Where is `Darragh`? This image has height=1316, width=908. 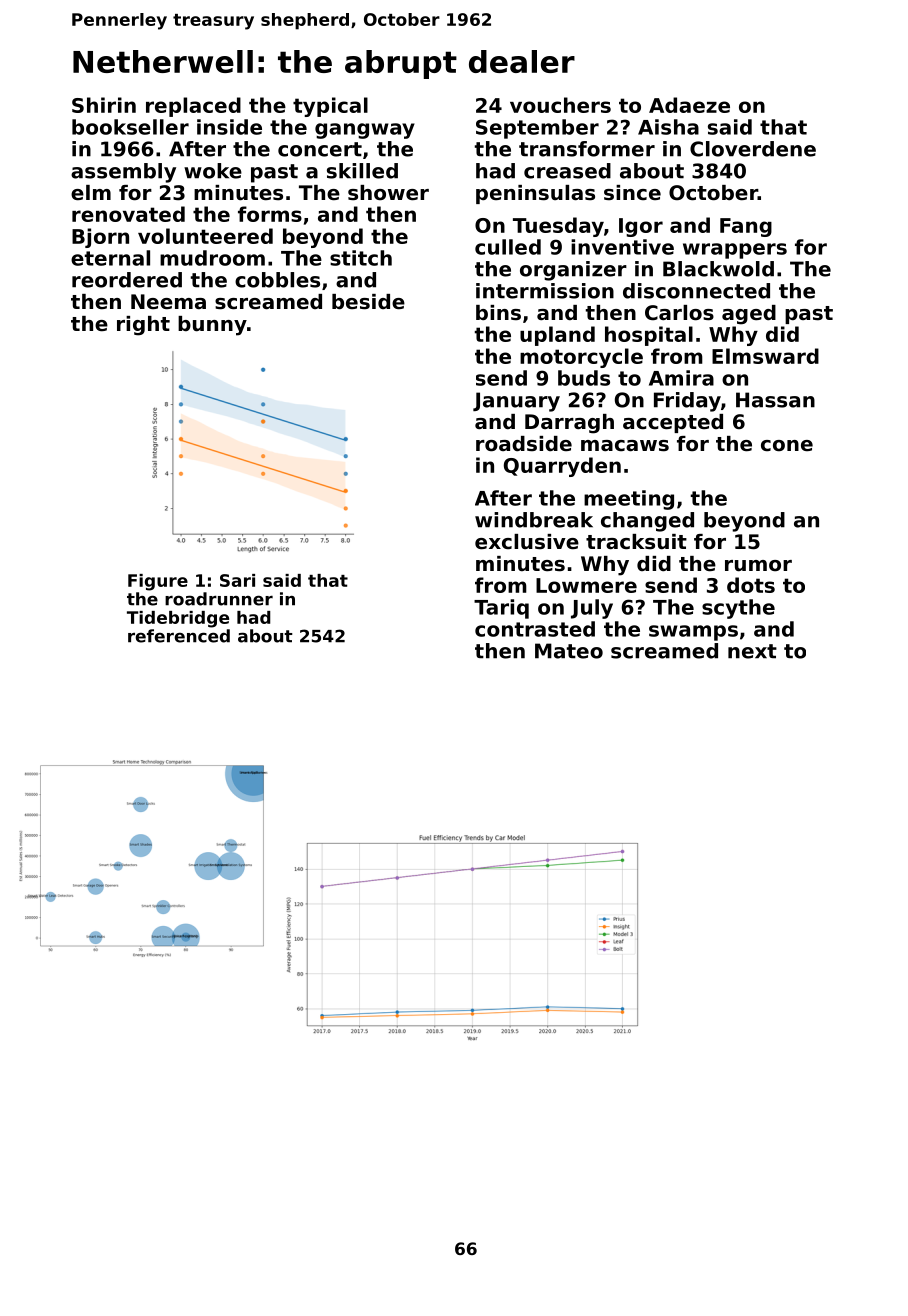
Darragh is located at coordinates (569, 424).
